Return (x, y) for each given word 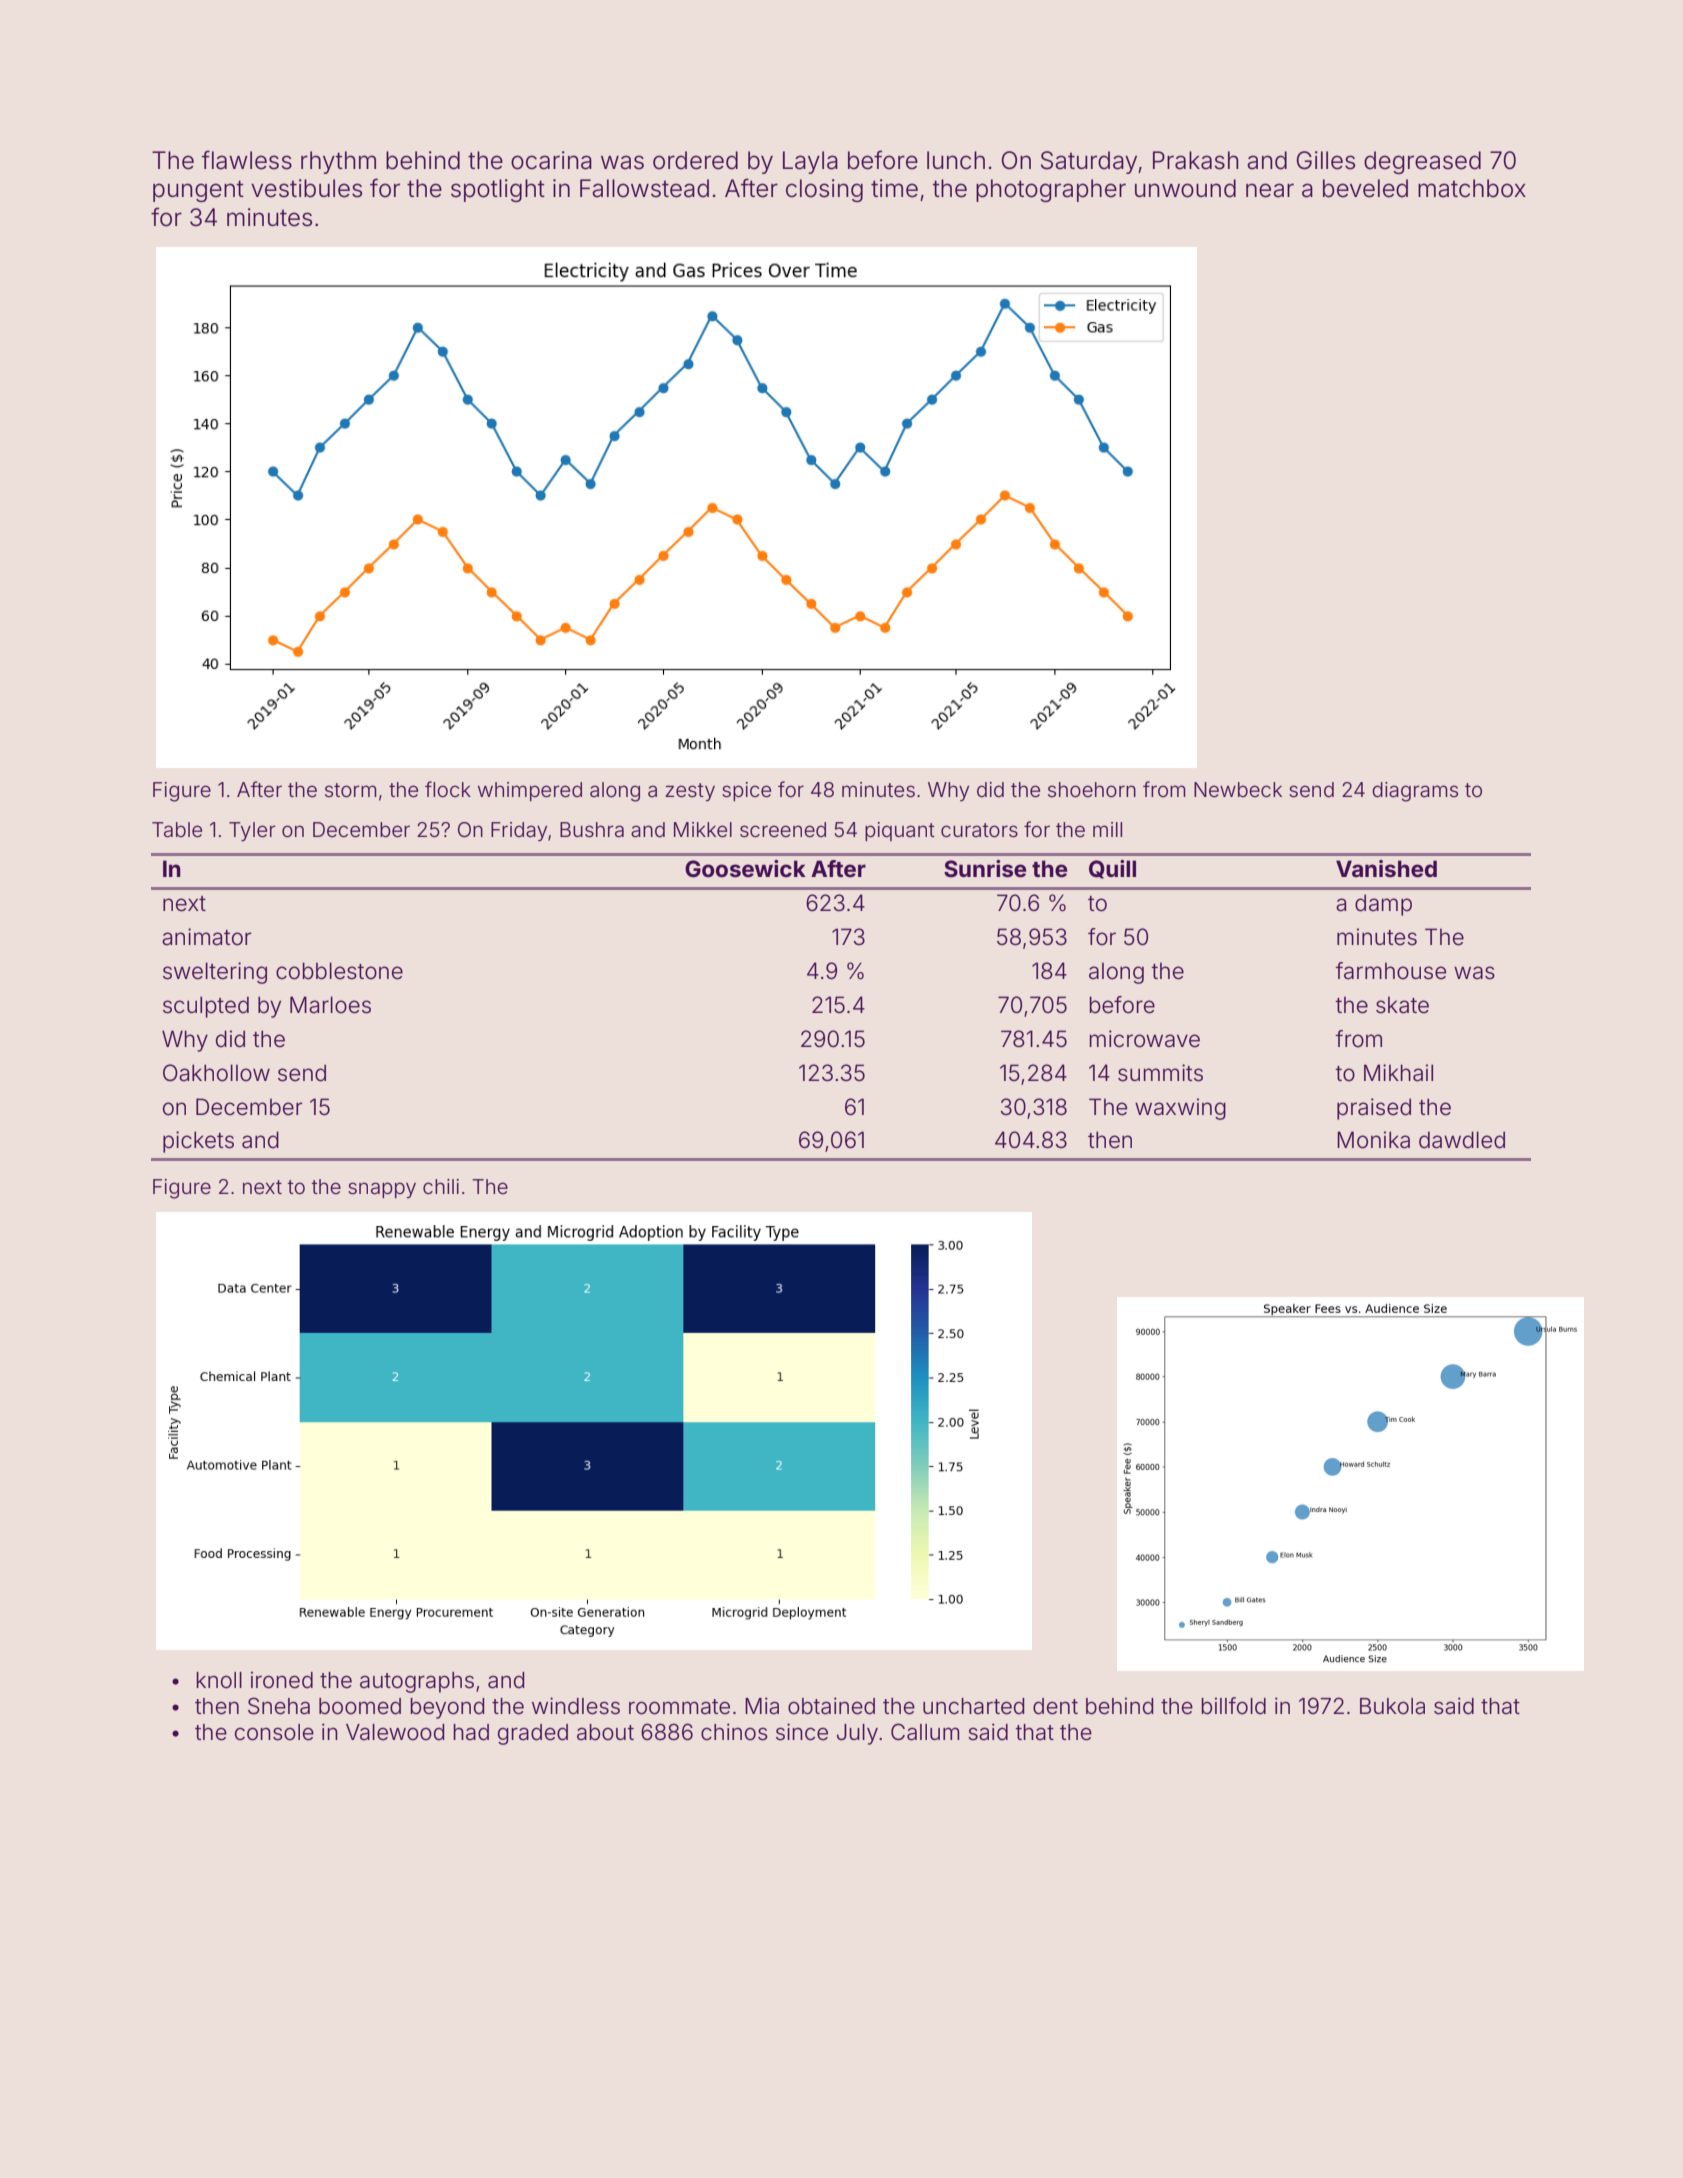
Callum (925, 1732)
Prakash (1196, 160)
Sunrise (985, 868)
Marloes (330, 1005)
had (471, 1732)
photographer (1051, 190)
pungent (198, 191)
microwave (1145, 1039)
